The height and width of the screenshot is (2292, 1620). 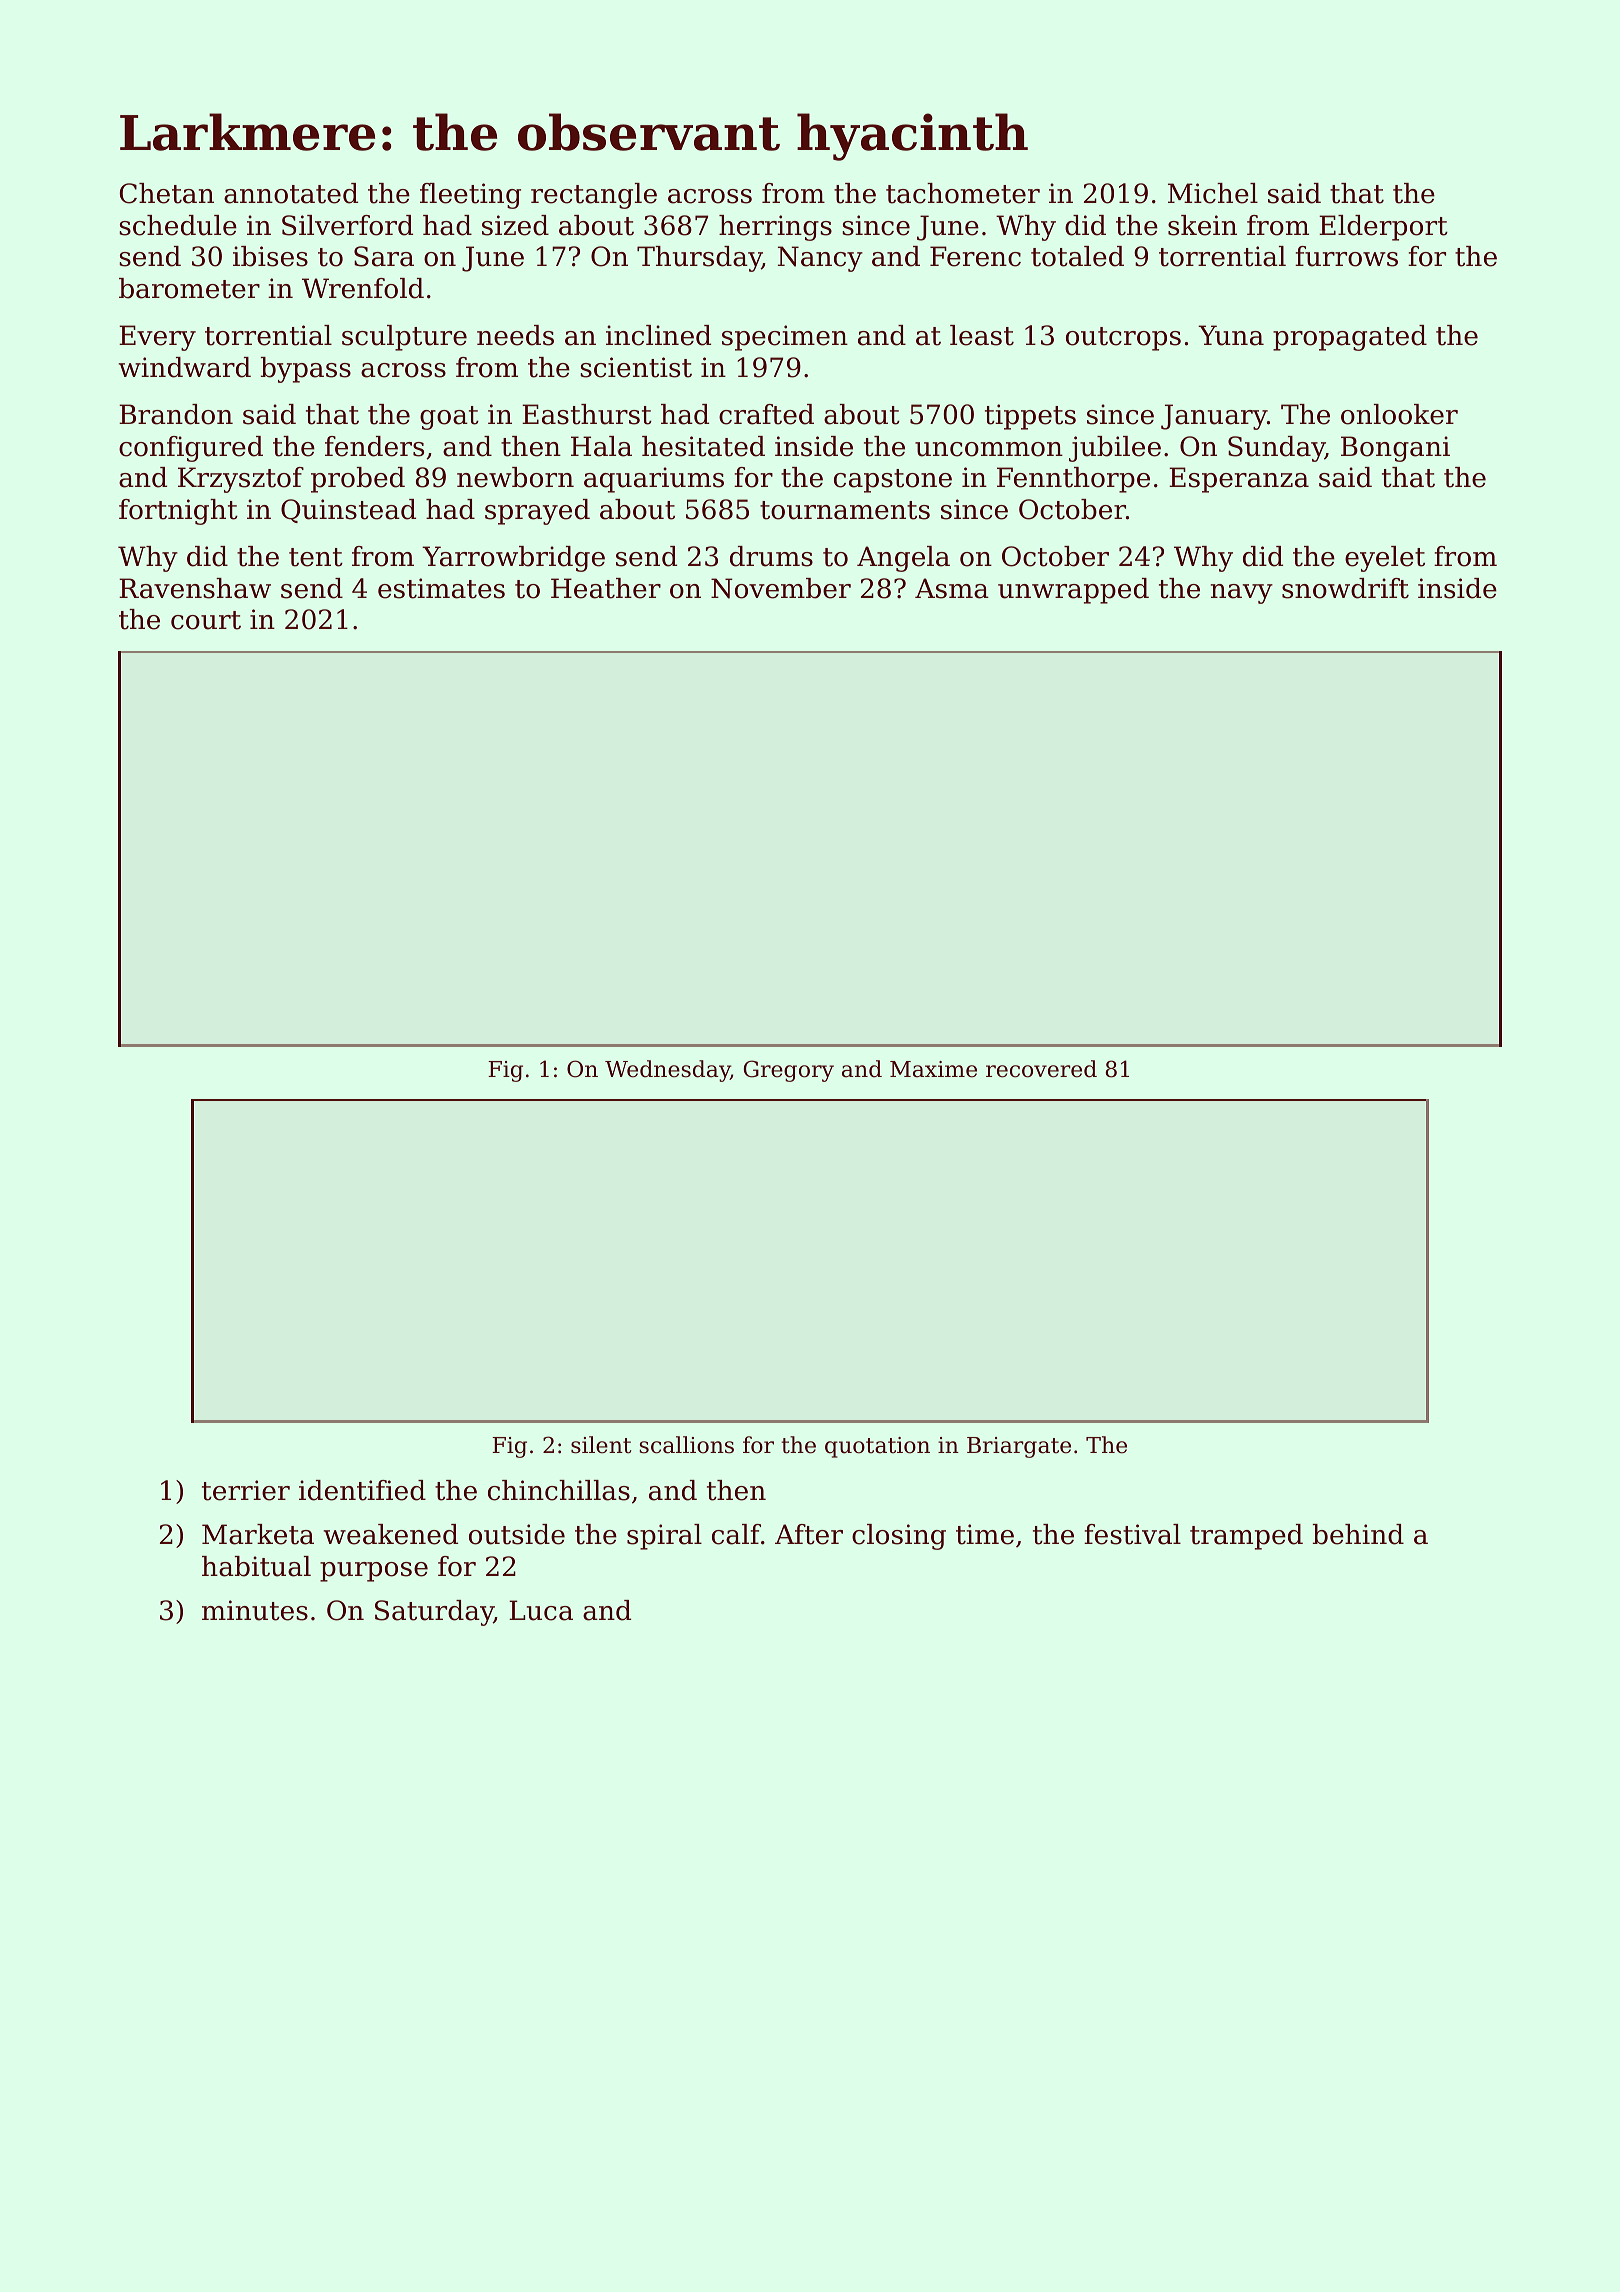 What do you see at coordinates (667, 1071) in the screenshot?
I see `Wednesday` at bounding box center [667, 1071].
